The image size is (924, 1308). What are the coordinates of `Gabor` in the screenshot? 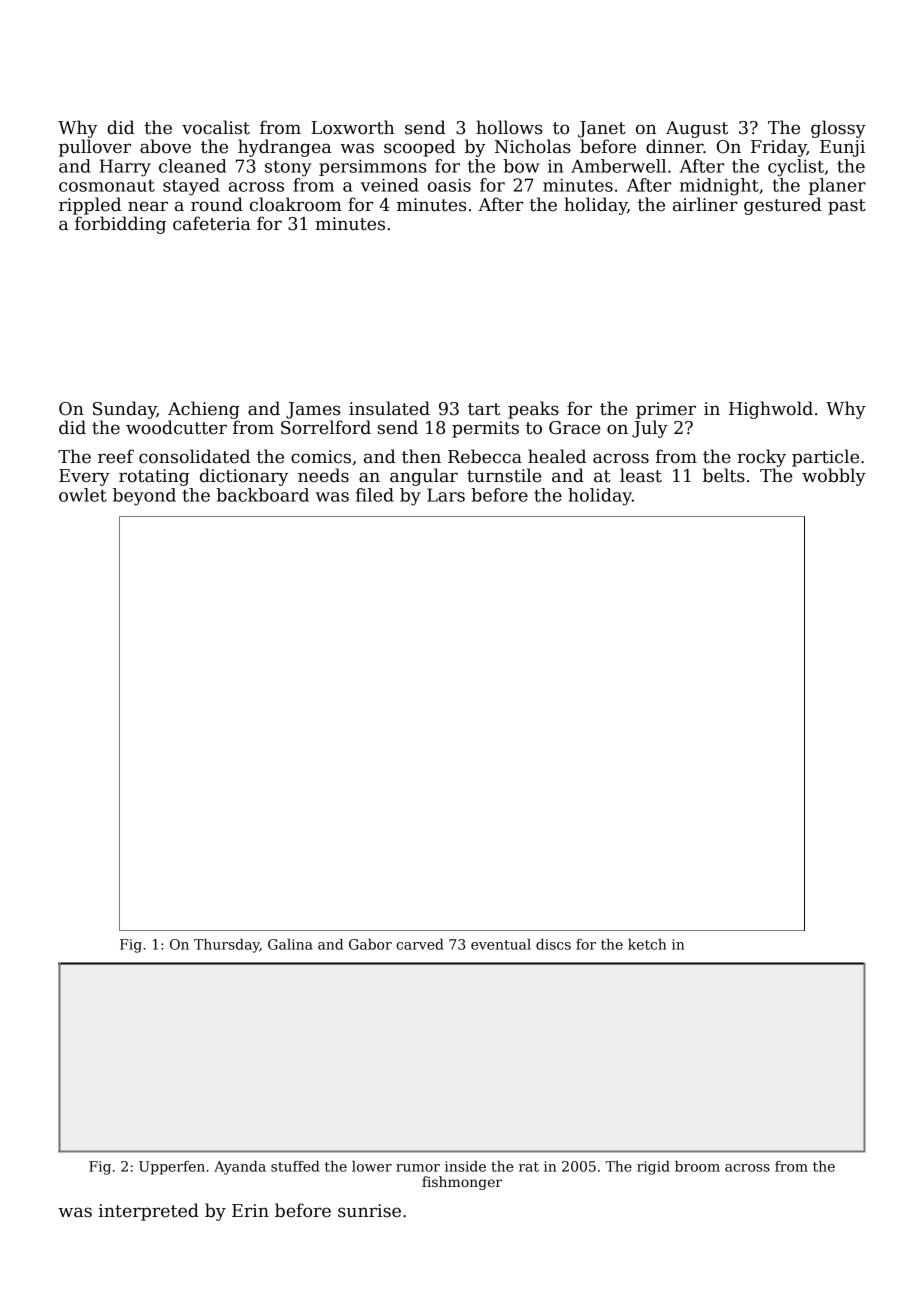 It's located at (370, 944).
